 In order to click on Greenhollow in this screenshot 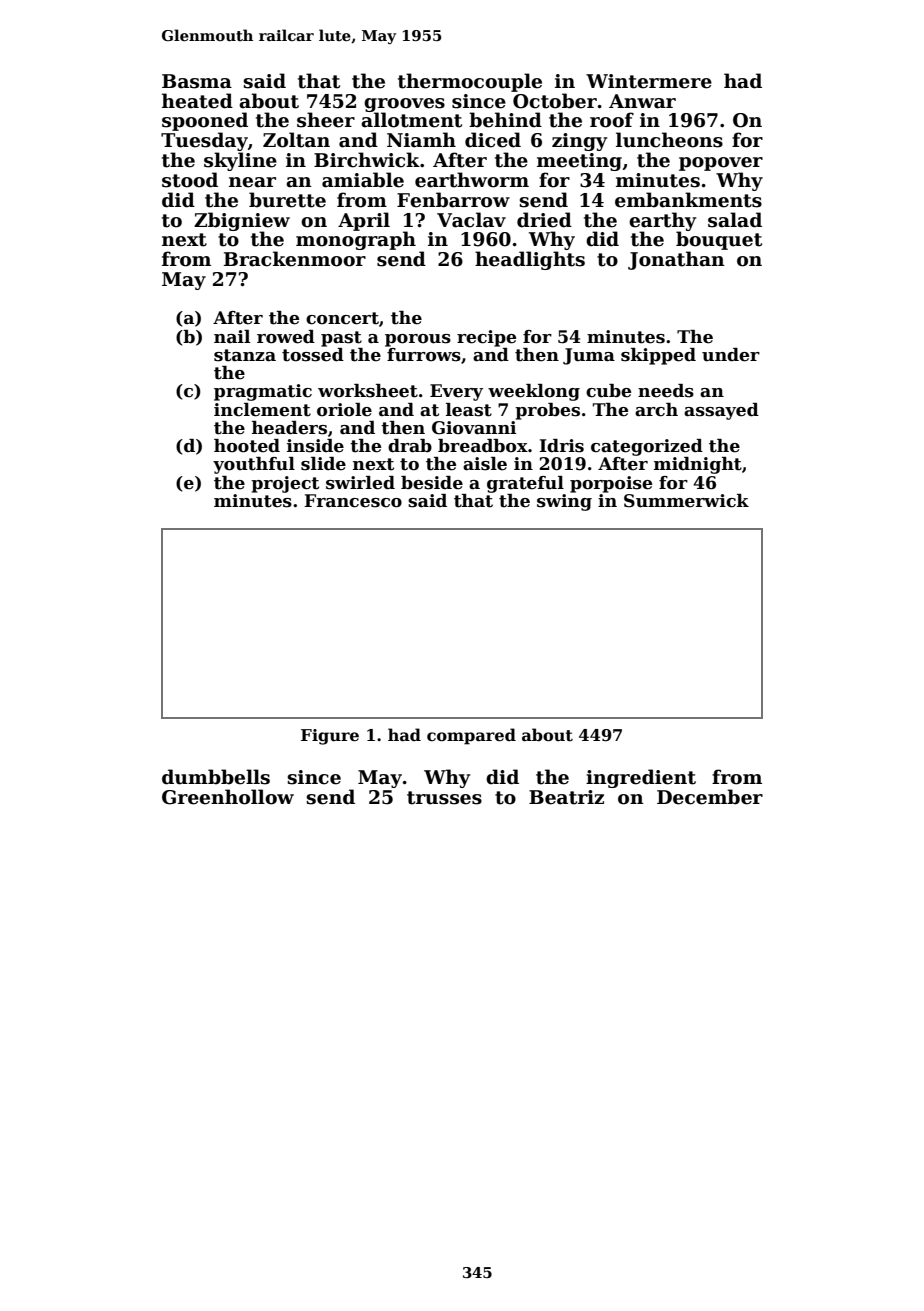, I will do `click(228, 797)`.
